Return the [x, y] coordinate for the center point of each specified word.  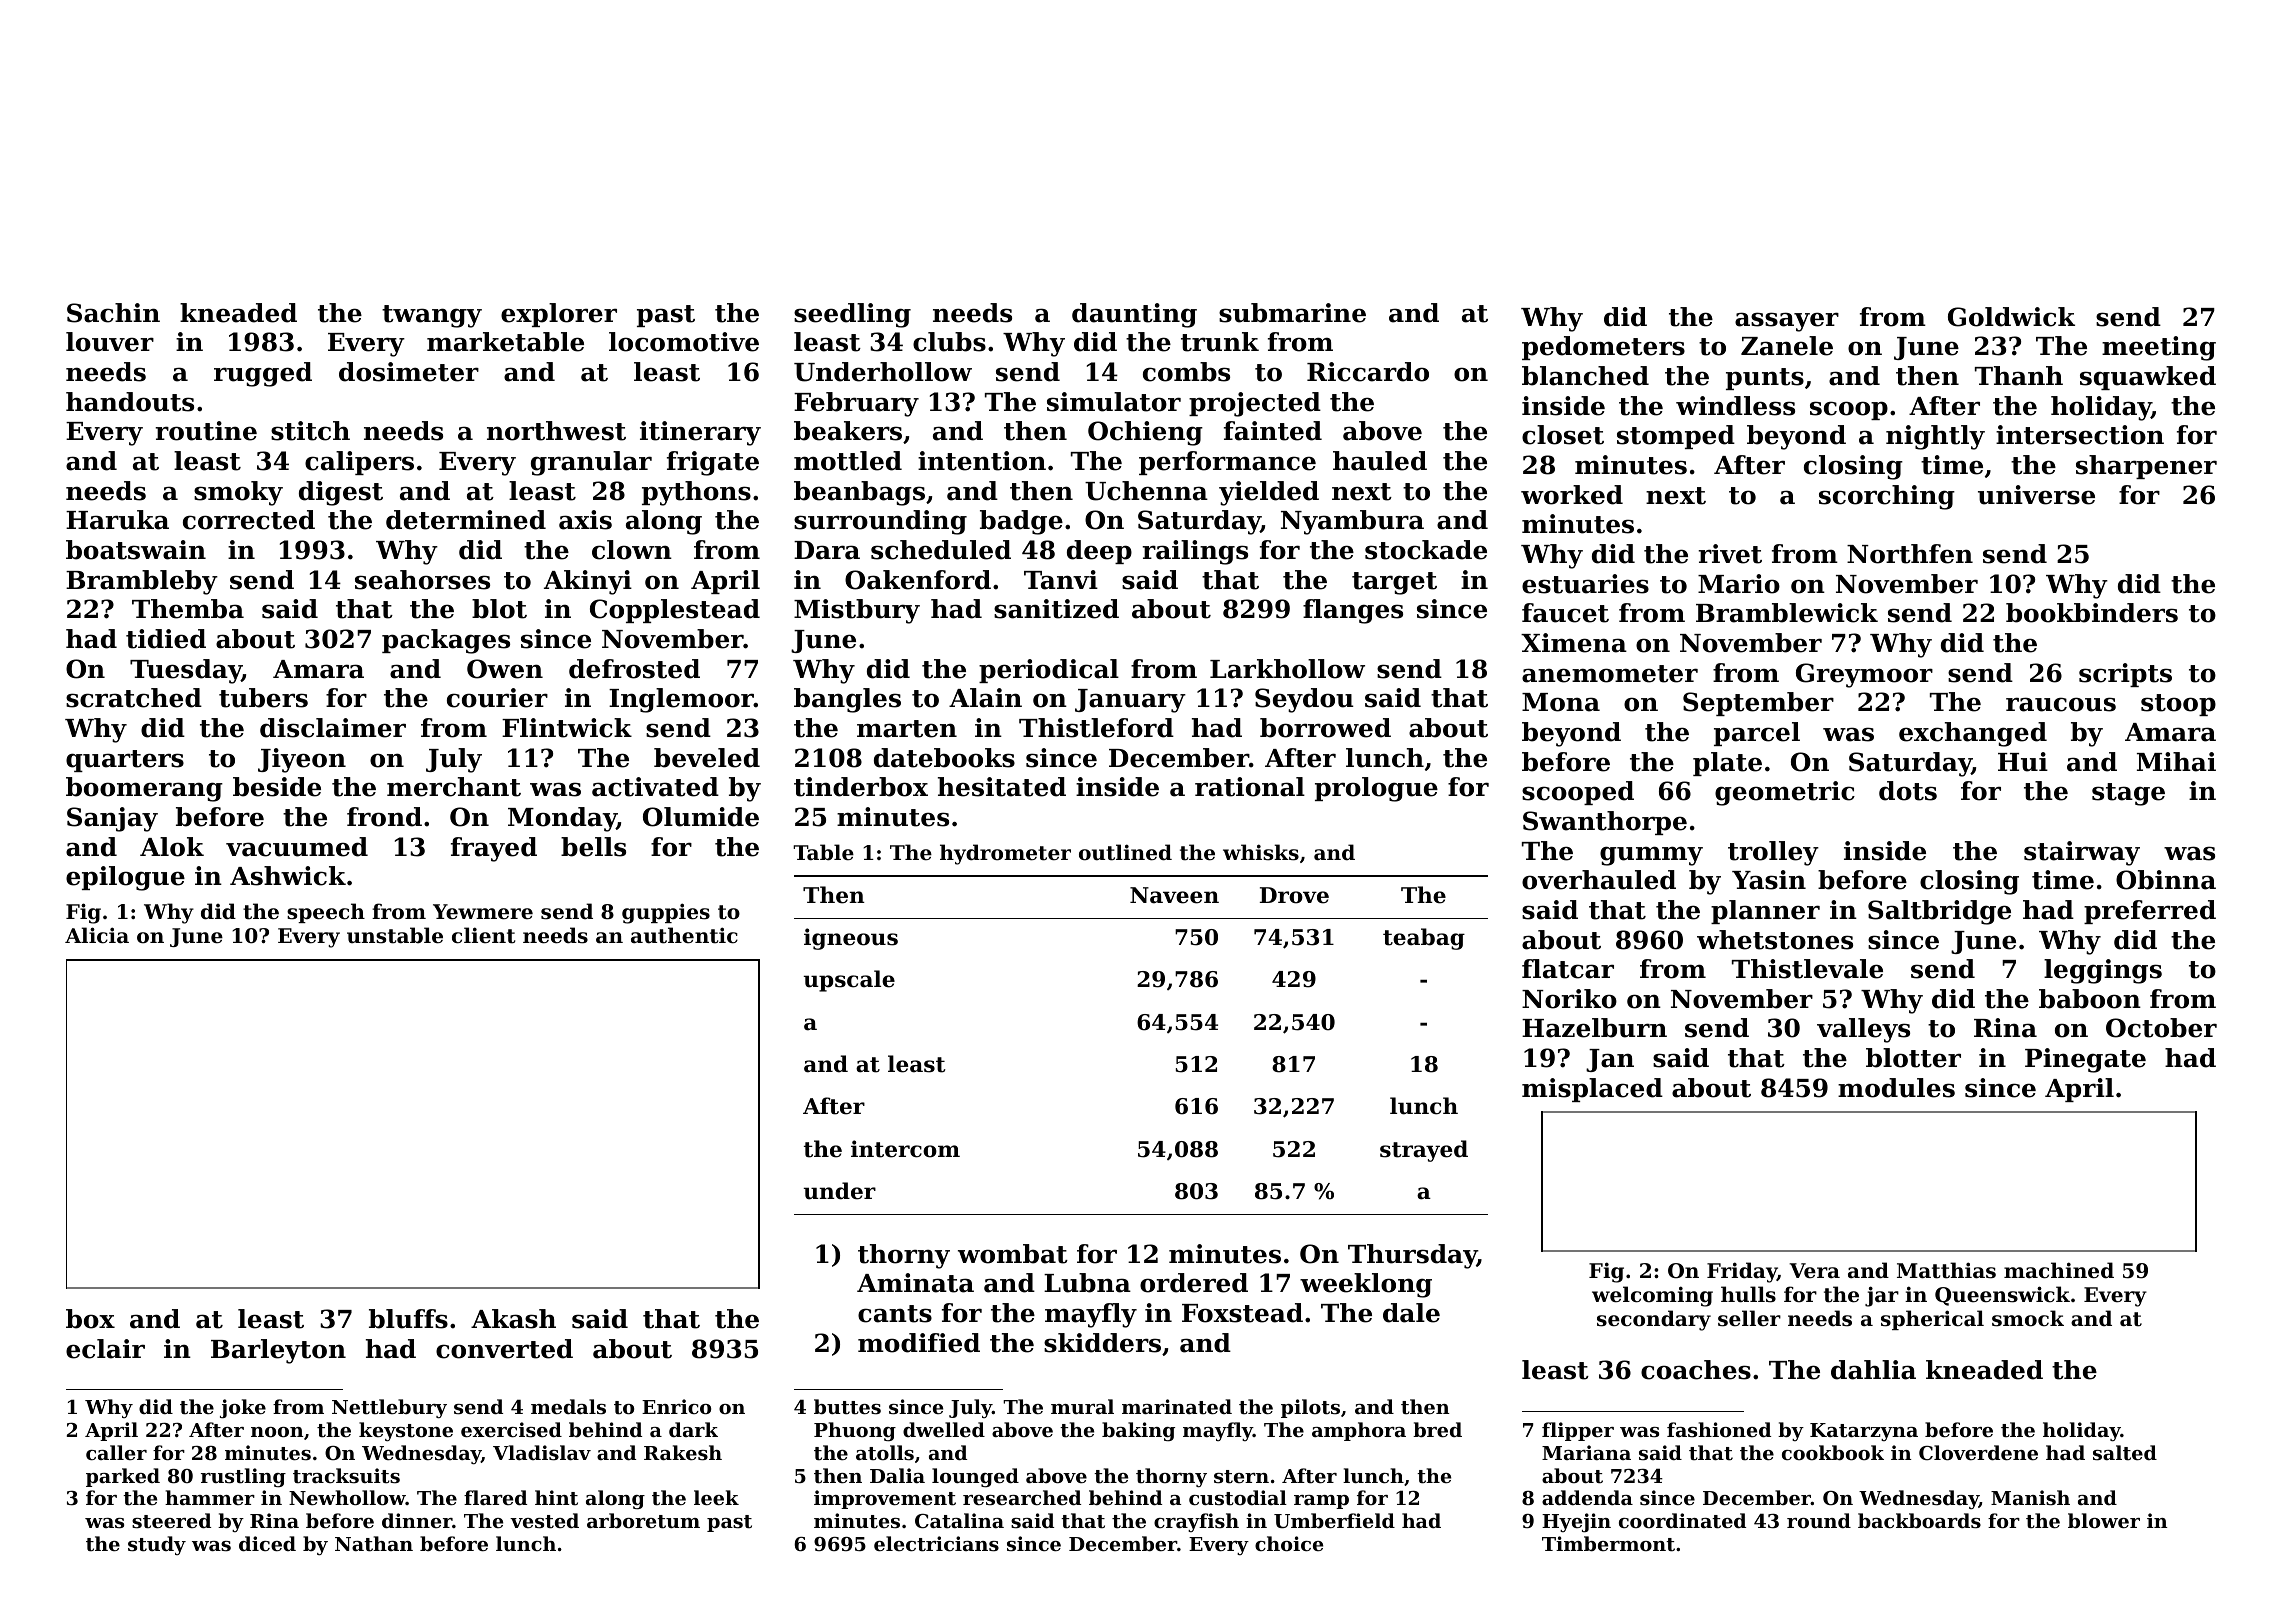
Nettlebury [389, 1408]
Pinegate [2085, 1060]
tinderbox [861, 787]
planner [1765, 912]
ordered [1194, 1283]
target [1394, 583]
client [483, 935]
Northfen [1910, 554]
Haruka [117, 520]
